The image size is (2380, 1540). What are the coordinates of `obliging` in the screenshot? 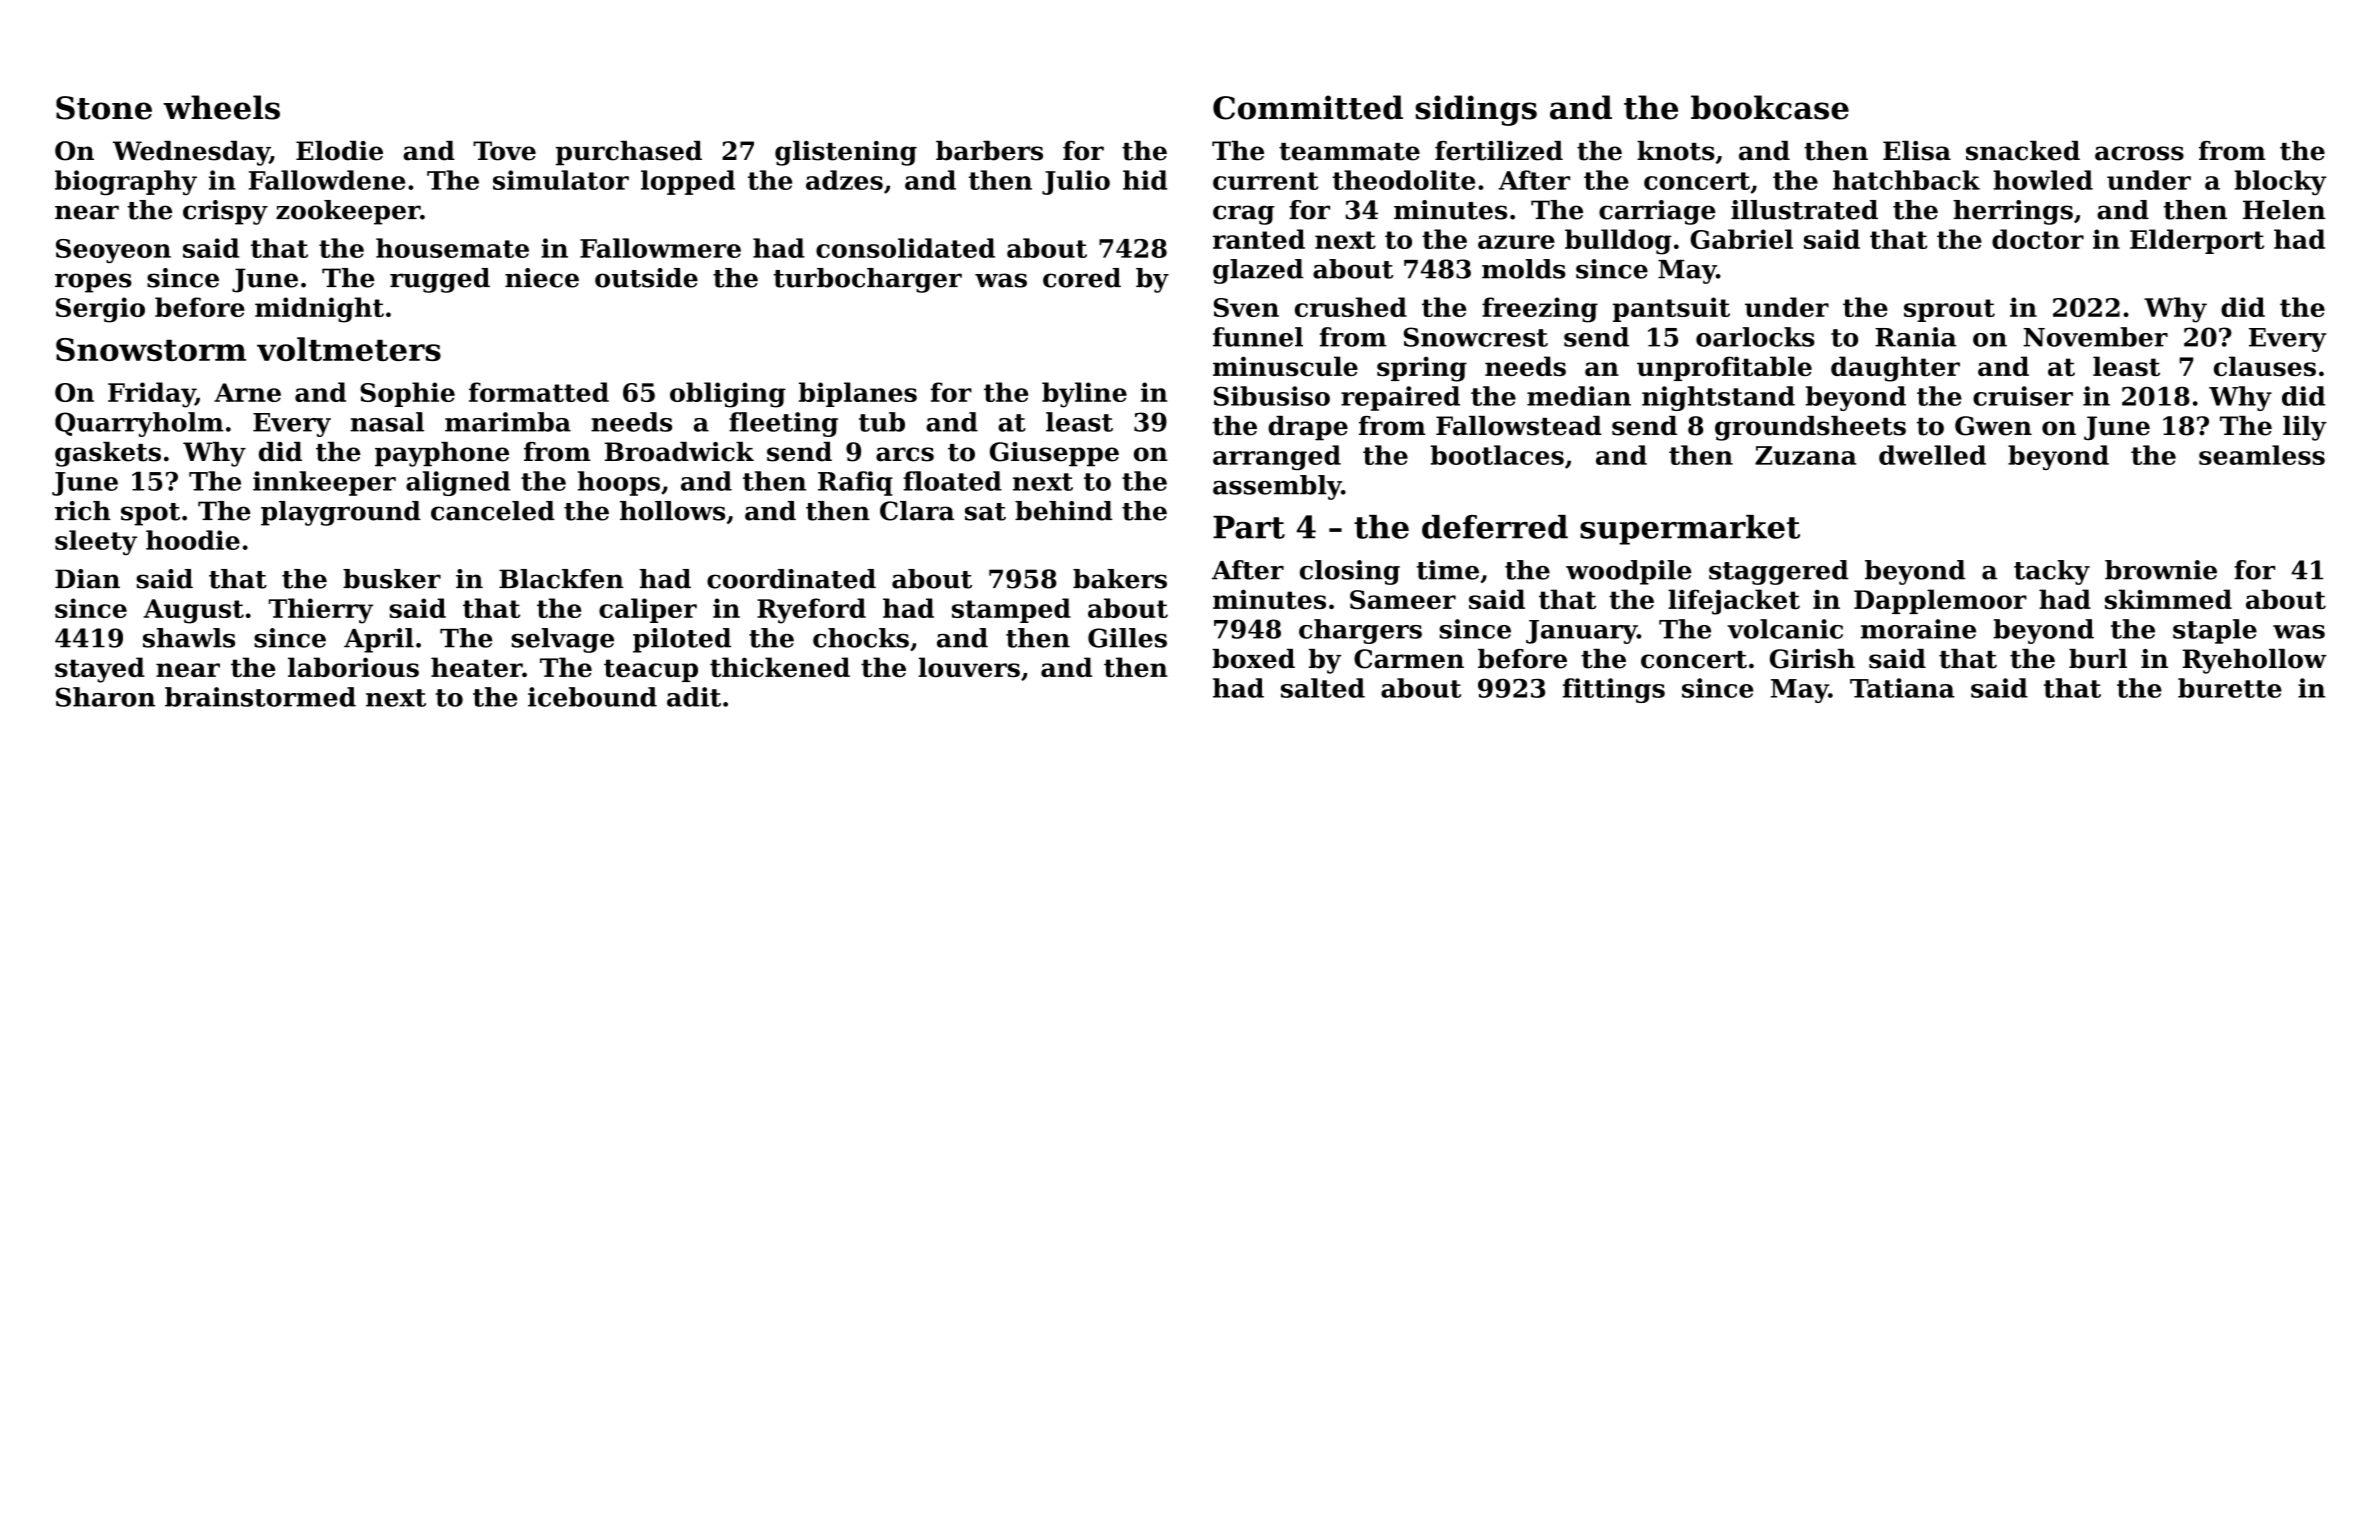 It's located at (728, 395).
